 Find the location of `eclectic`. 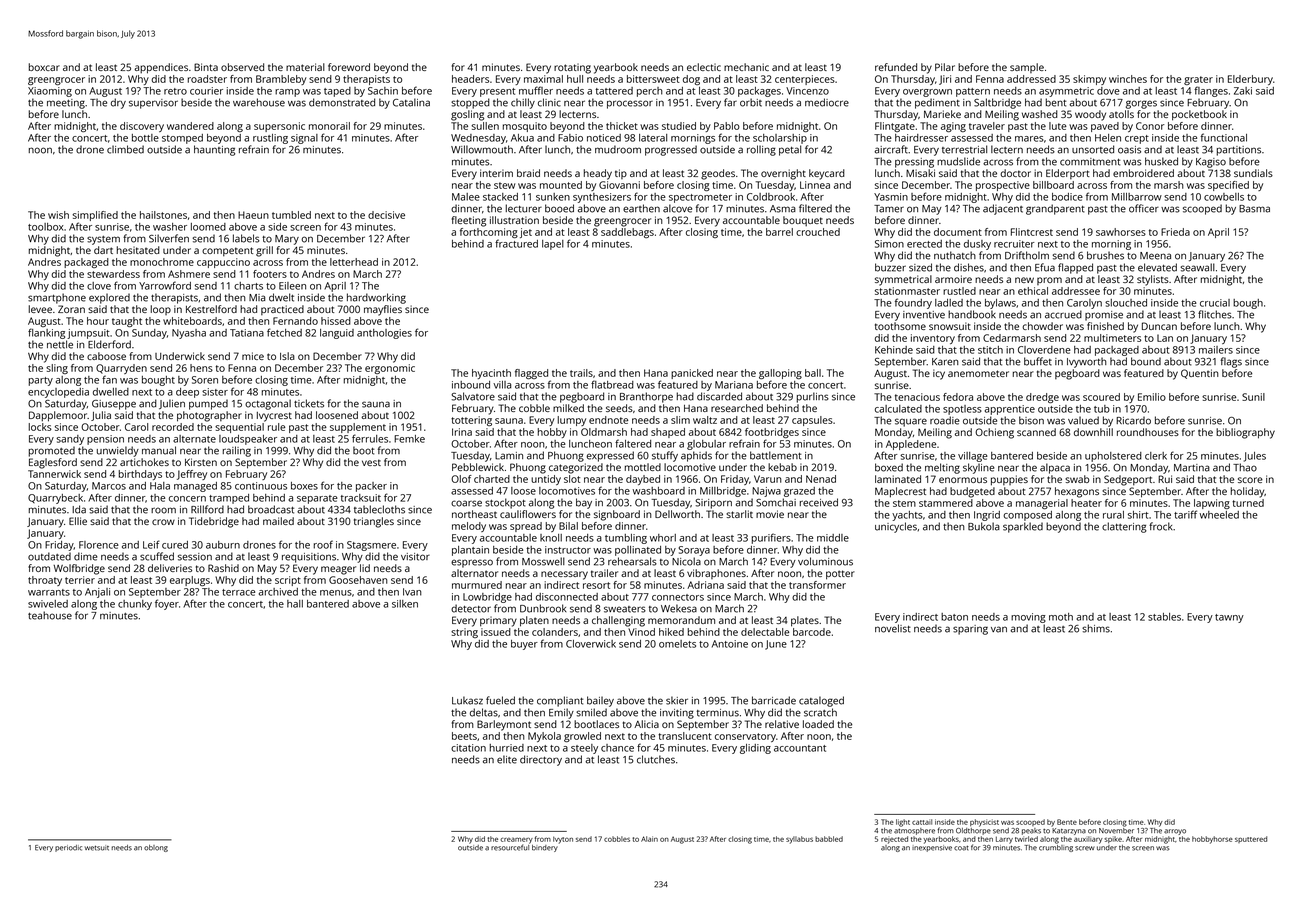

eclectic is located at coordinates (704, 67).
